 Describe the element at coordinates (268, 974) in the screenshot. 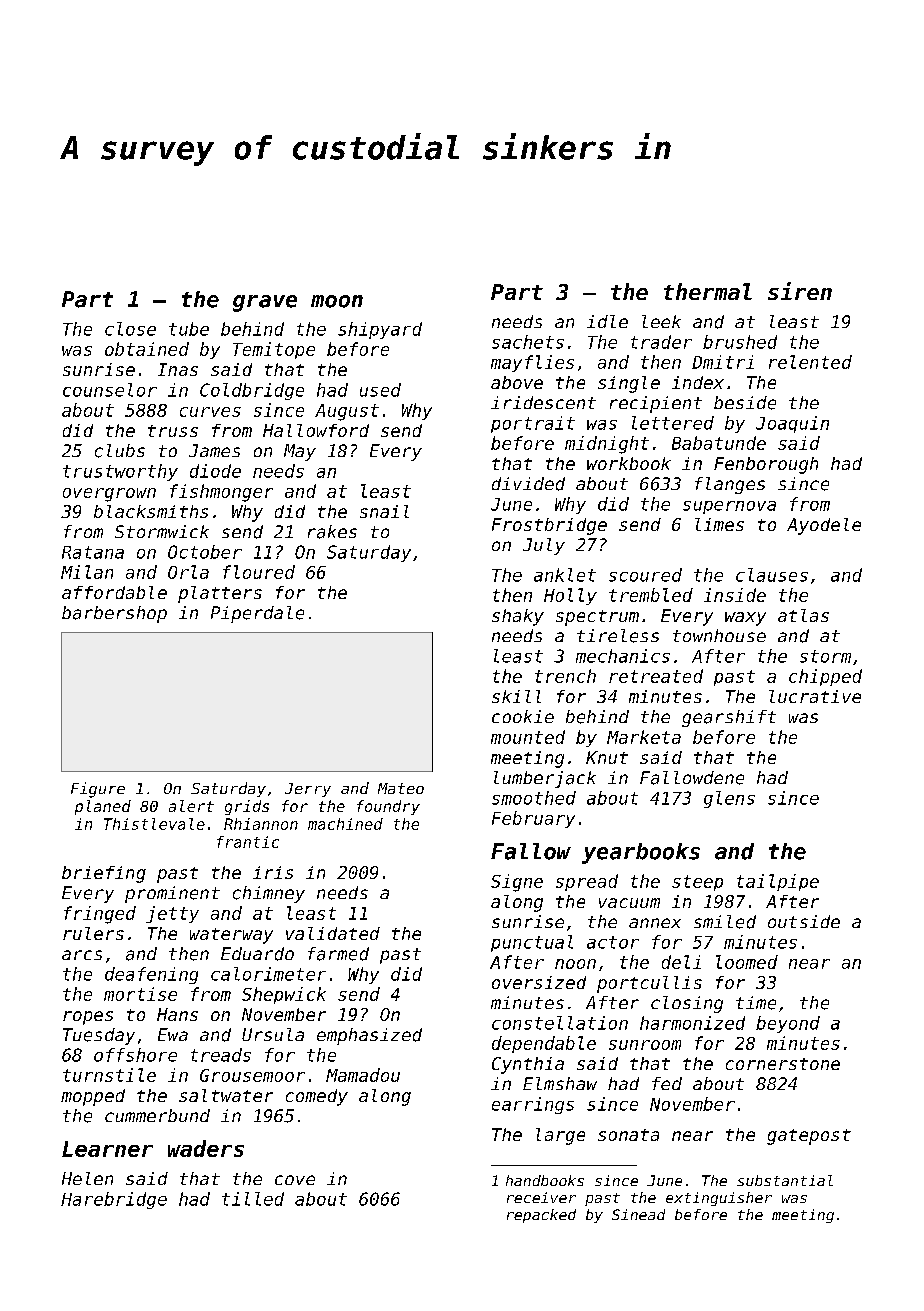

I see `calorimeter` at that location.
